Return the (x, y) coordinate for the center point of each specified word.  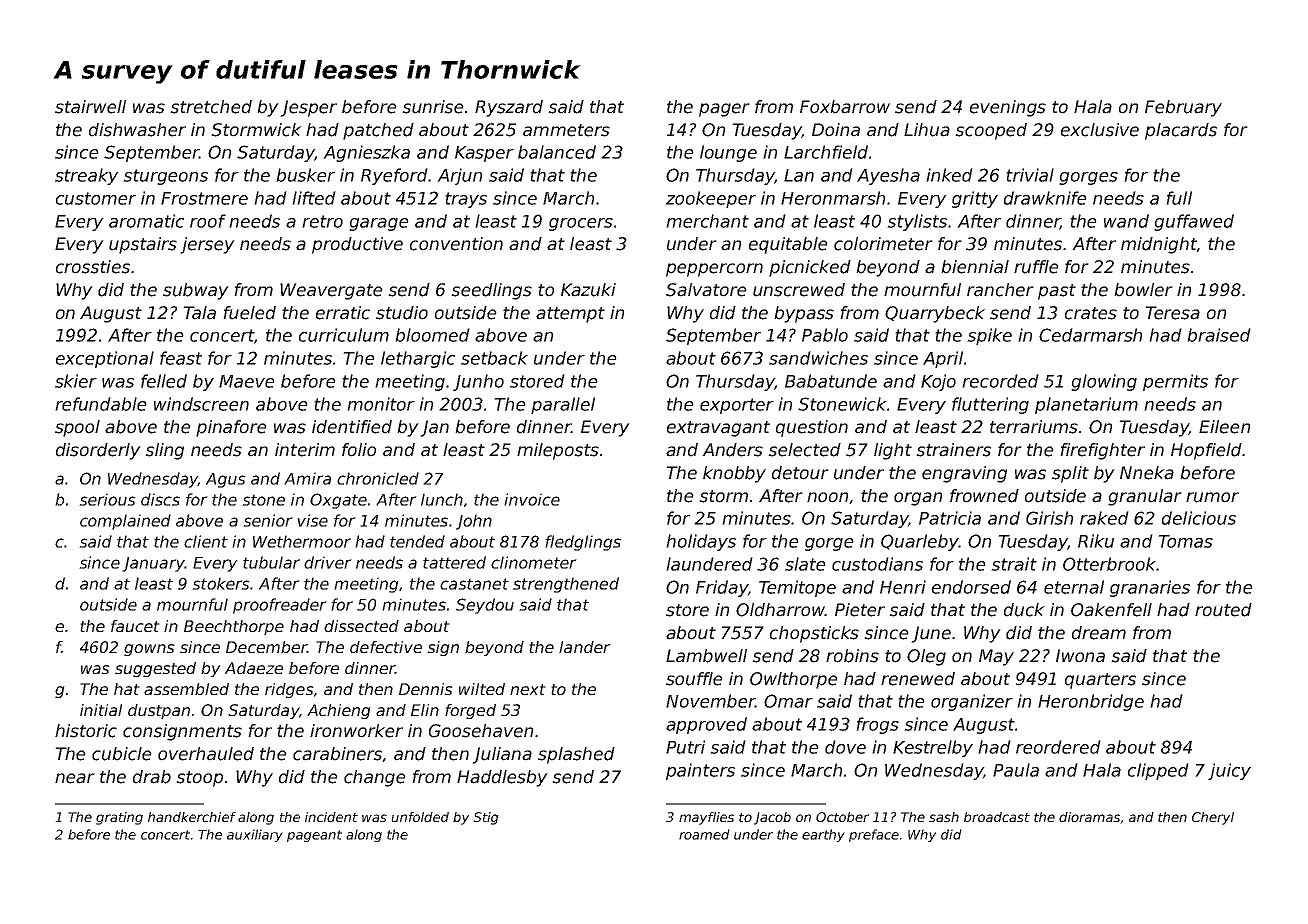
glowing (1104, 382)
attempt (570, 315)
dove (845, 747)
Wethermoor (302, 541)
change (375, 778)
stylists (917, 222)
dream (1099, 633)
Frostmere (204, 198)
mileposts (558, 451)
